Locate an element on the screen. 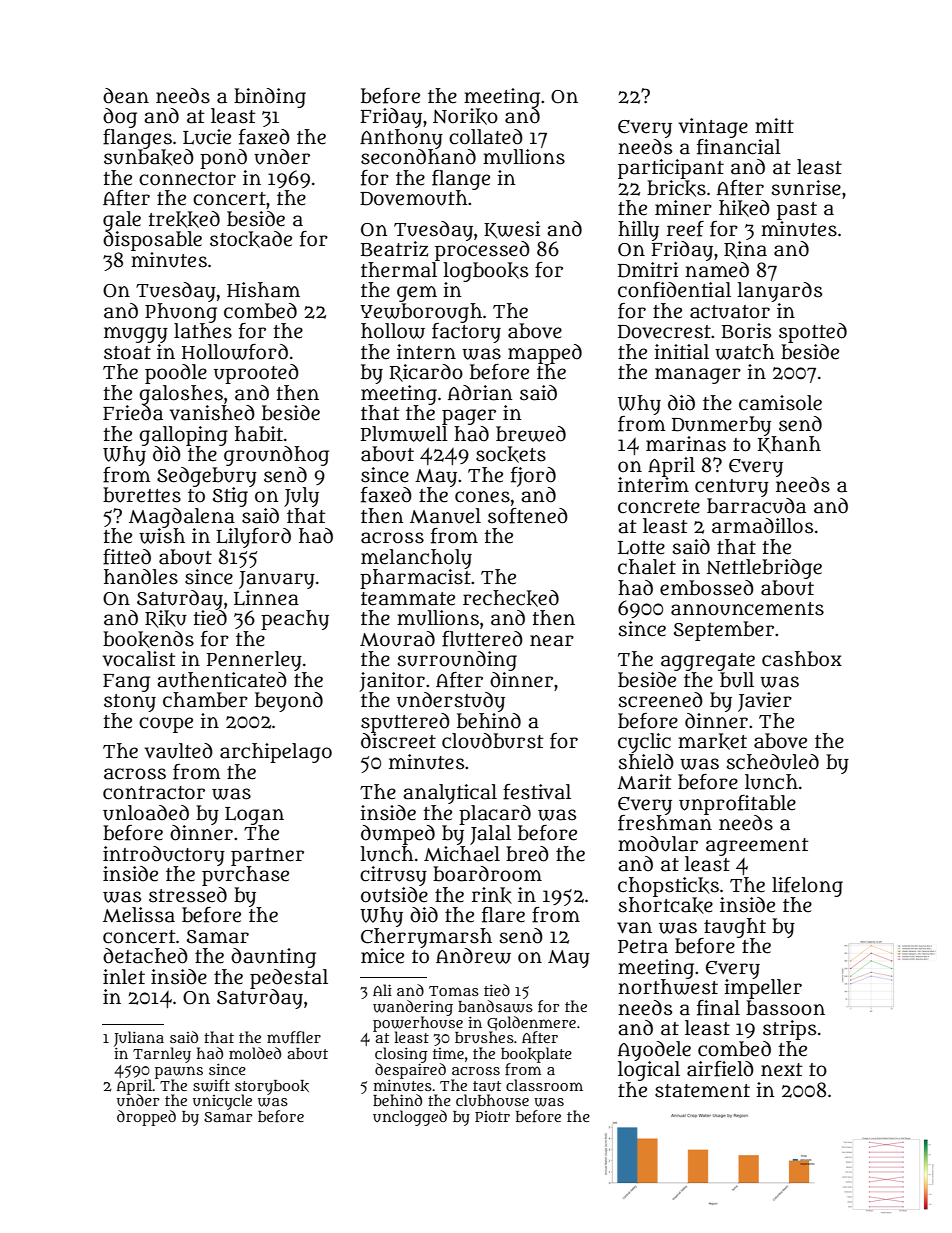 This screenshot has height=1233, width=952. cloudburst is located at coordinates (493, 741).
